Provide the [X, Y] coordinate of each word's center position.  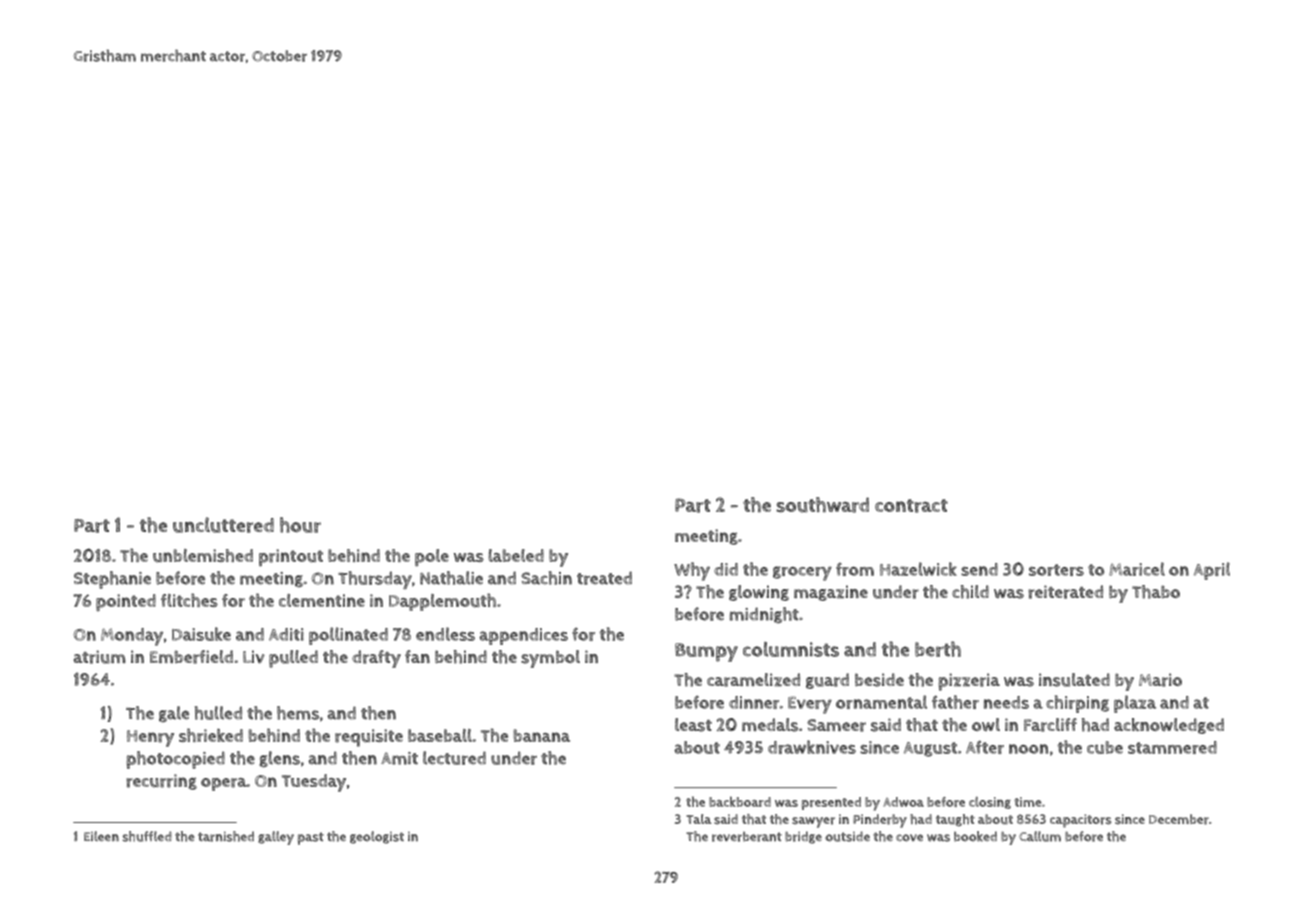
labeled [516, 555]
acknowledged [1169, 726]
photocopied [175, 760]
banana [541, 735]
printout [291, 558]
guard [827, 681]
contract [911, 506]
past [311, 838]
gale [174, 714]
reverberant [747, 836]
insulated [1074, 680]
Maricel [1137, 569]
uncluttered [223, 525]
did [726, 569]
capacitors [1081, 821]
